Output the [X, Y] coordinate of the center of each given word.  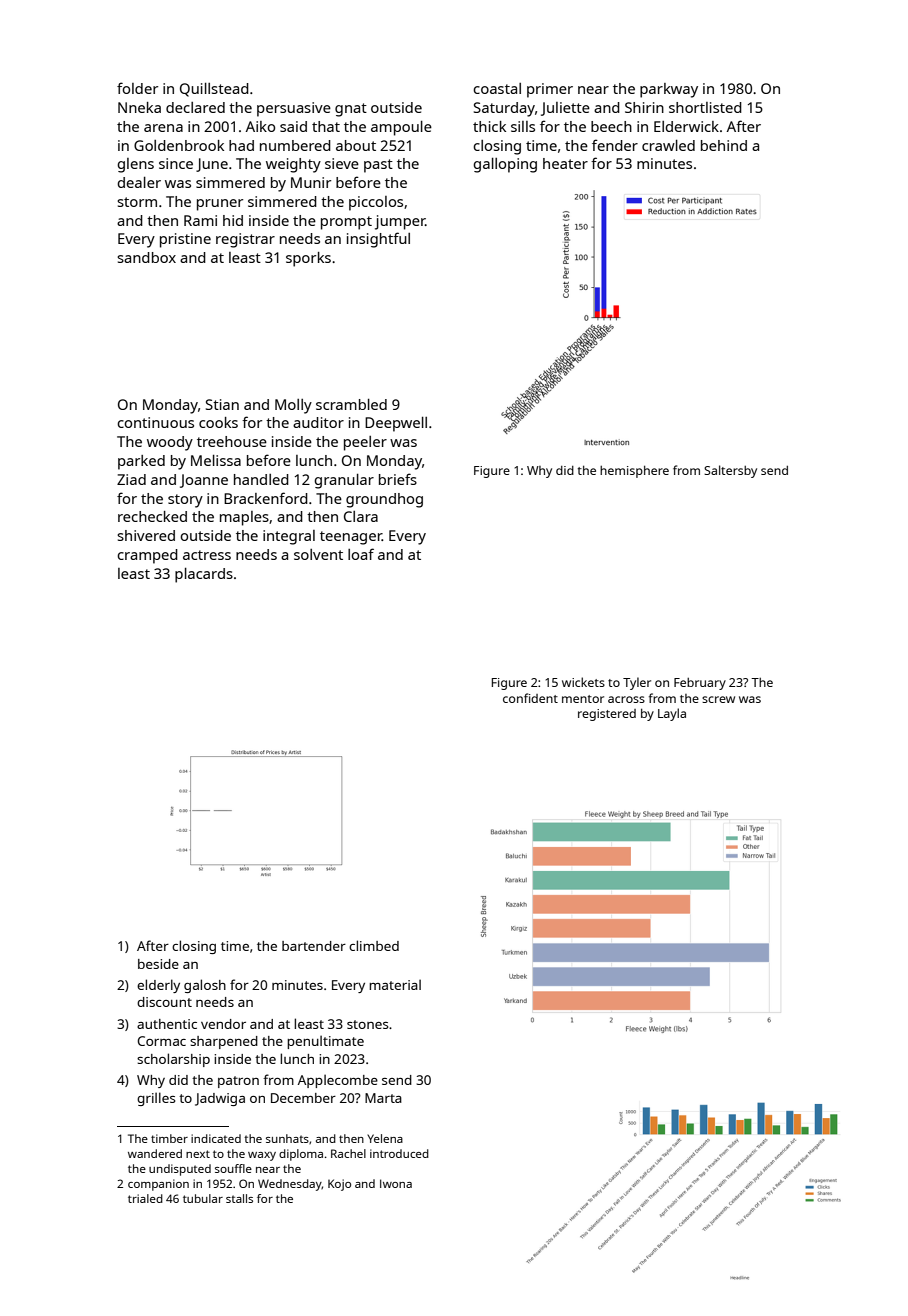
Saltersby [730, 471]
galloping [505, 165]
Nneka [139, 107]
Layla [672, 714]
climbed [374, 945]
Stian [222, 404]
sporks [308, 259]
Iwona [396, 1183]
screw [718, 699]
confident [530, 698]
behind [724, 145]
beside [158, 964]
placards [204, 575]
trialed [145, 1198]
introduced [399, 1153]
